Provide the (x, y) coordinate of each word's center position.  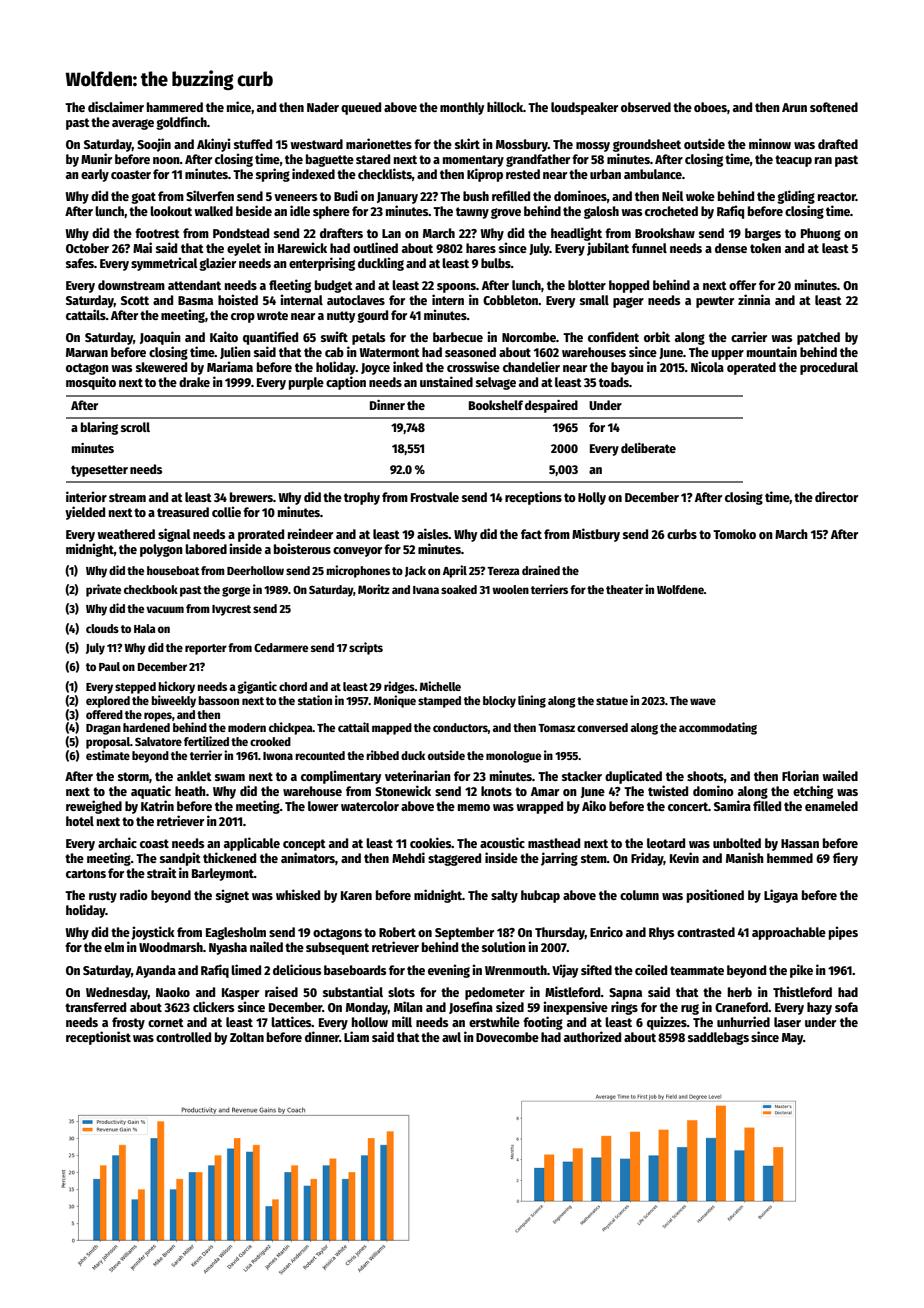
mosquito (91, 383)
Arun (794, 107)
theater (624, 589)
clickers (213, 1006)
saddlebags (718, 1038)
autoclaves (356, 300)
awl (451, 1037)
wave (703, 701)
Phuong (821, 234)
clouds (102, 628)
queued (361, 108)
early (95, 175)
